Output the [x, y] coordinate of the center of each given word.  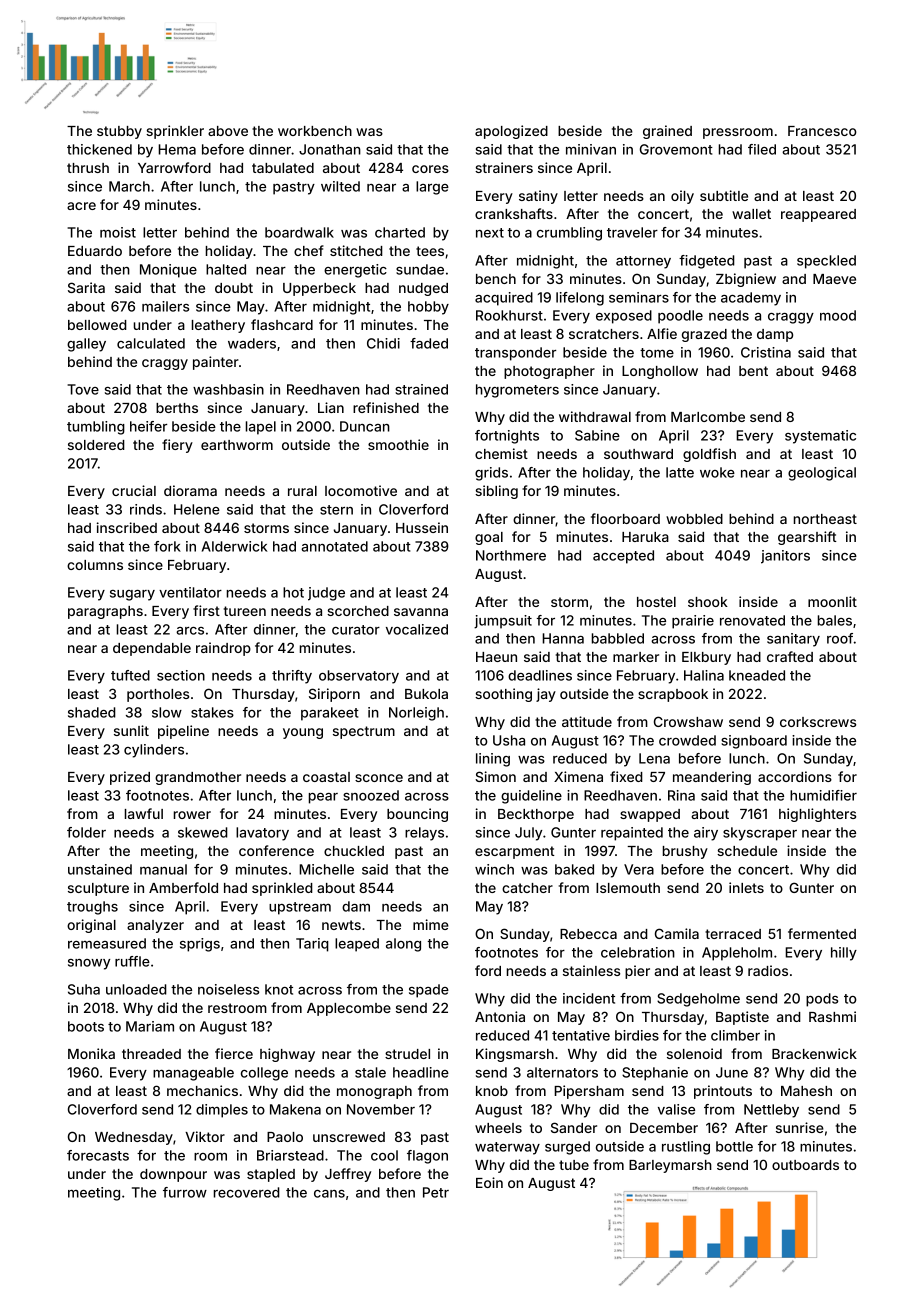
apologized [511, 132]
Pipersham [589, 1092]
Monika [91, 1053]
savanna [421, 612]
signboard [754, 742]
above [228, 131]
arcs [190, 631]
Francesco [822, 131]
